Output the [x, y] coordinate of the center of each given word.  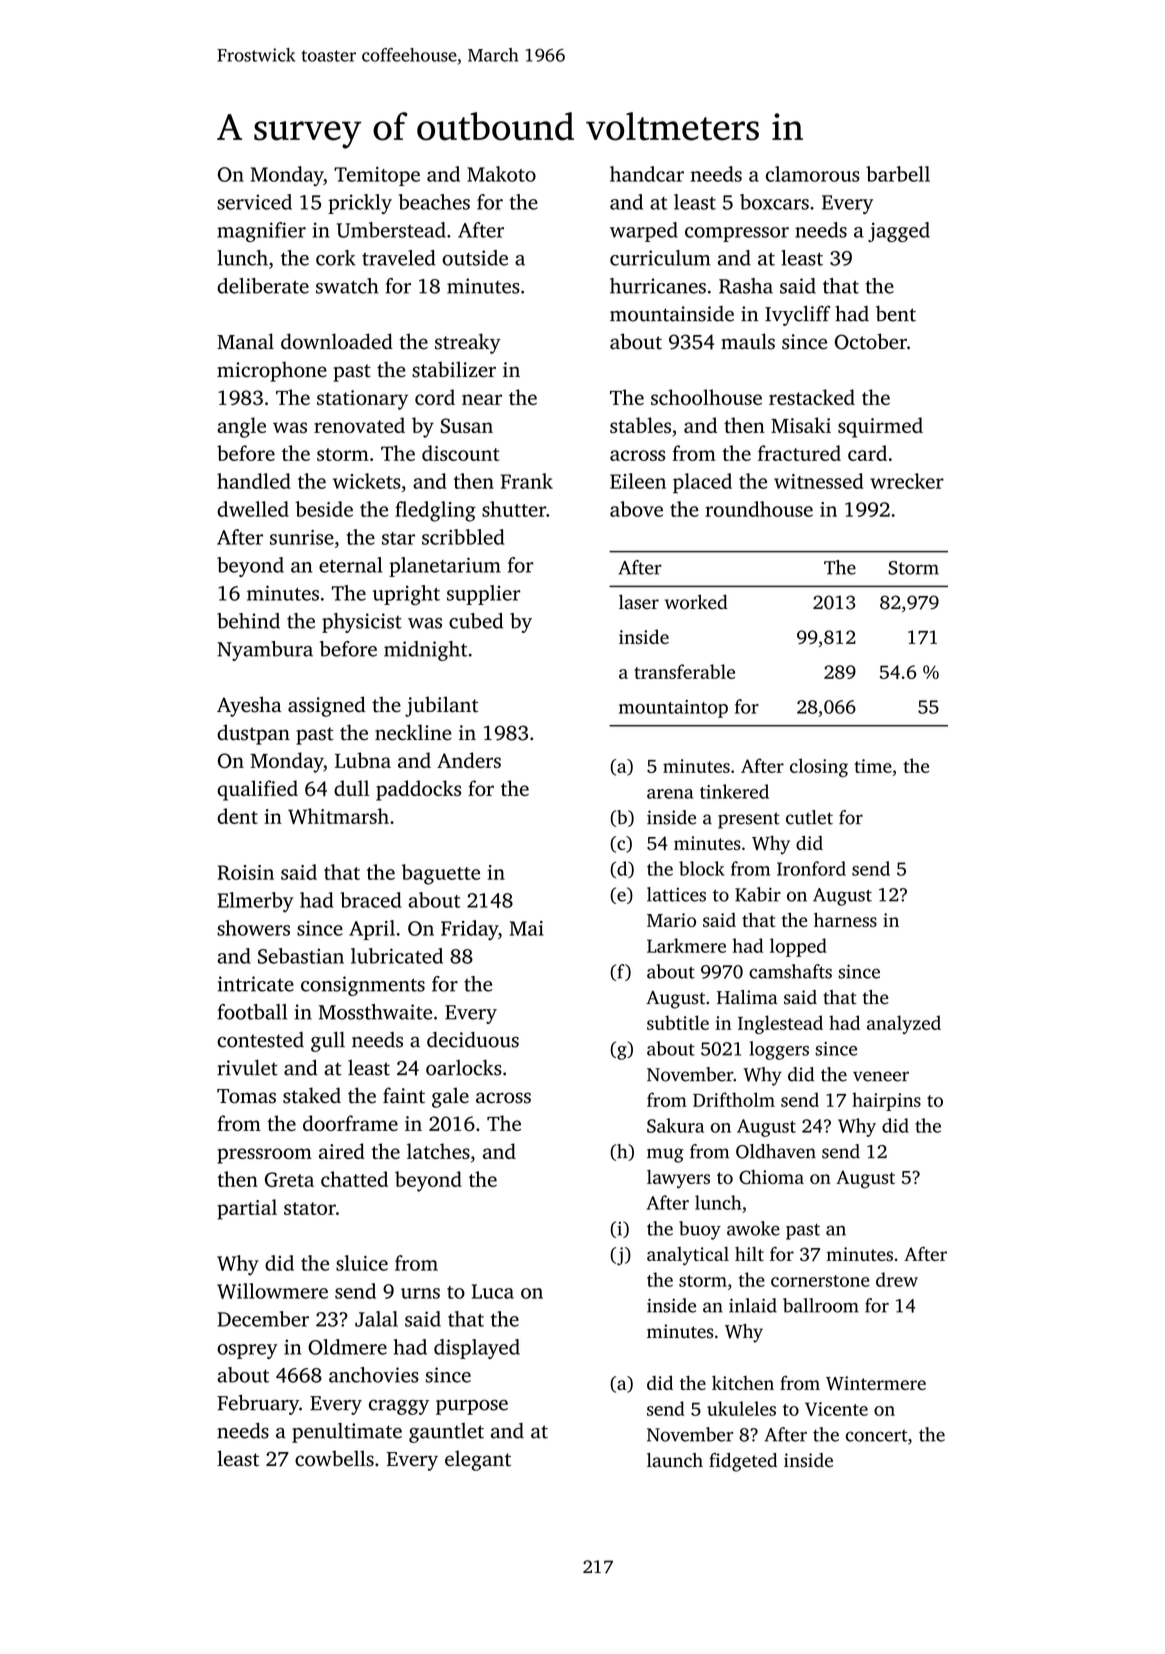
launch [675, 1460]
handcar [647, 174]
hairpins [886, 1101]
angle [241, 427]
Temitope [377, 176]
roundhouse [759, 509]
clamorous [813, 174]
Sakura [675, 1125]
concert [876, 1436]
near [482, 399]
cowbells [334, 1458]
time [873, 766]
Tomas [246, 1096]
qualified [257, 790]
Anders [469, 760]
